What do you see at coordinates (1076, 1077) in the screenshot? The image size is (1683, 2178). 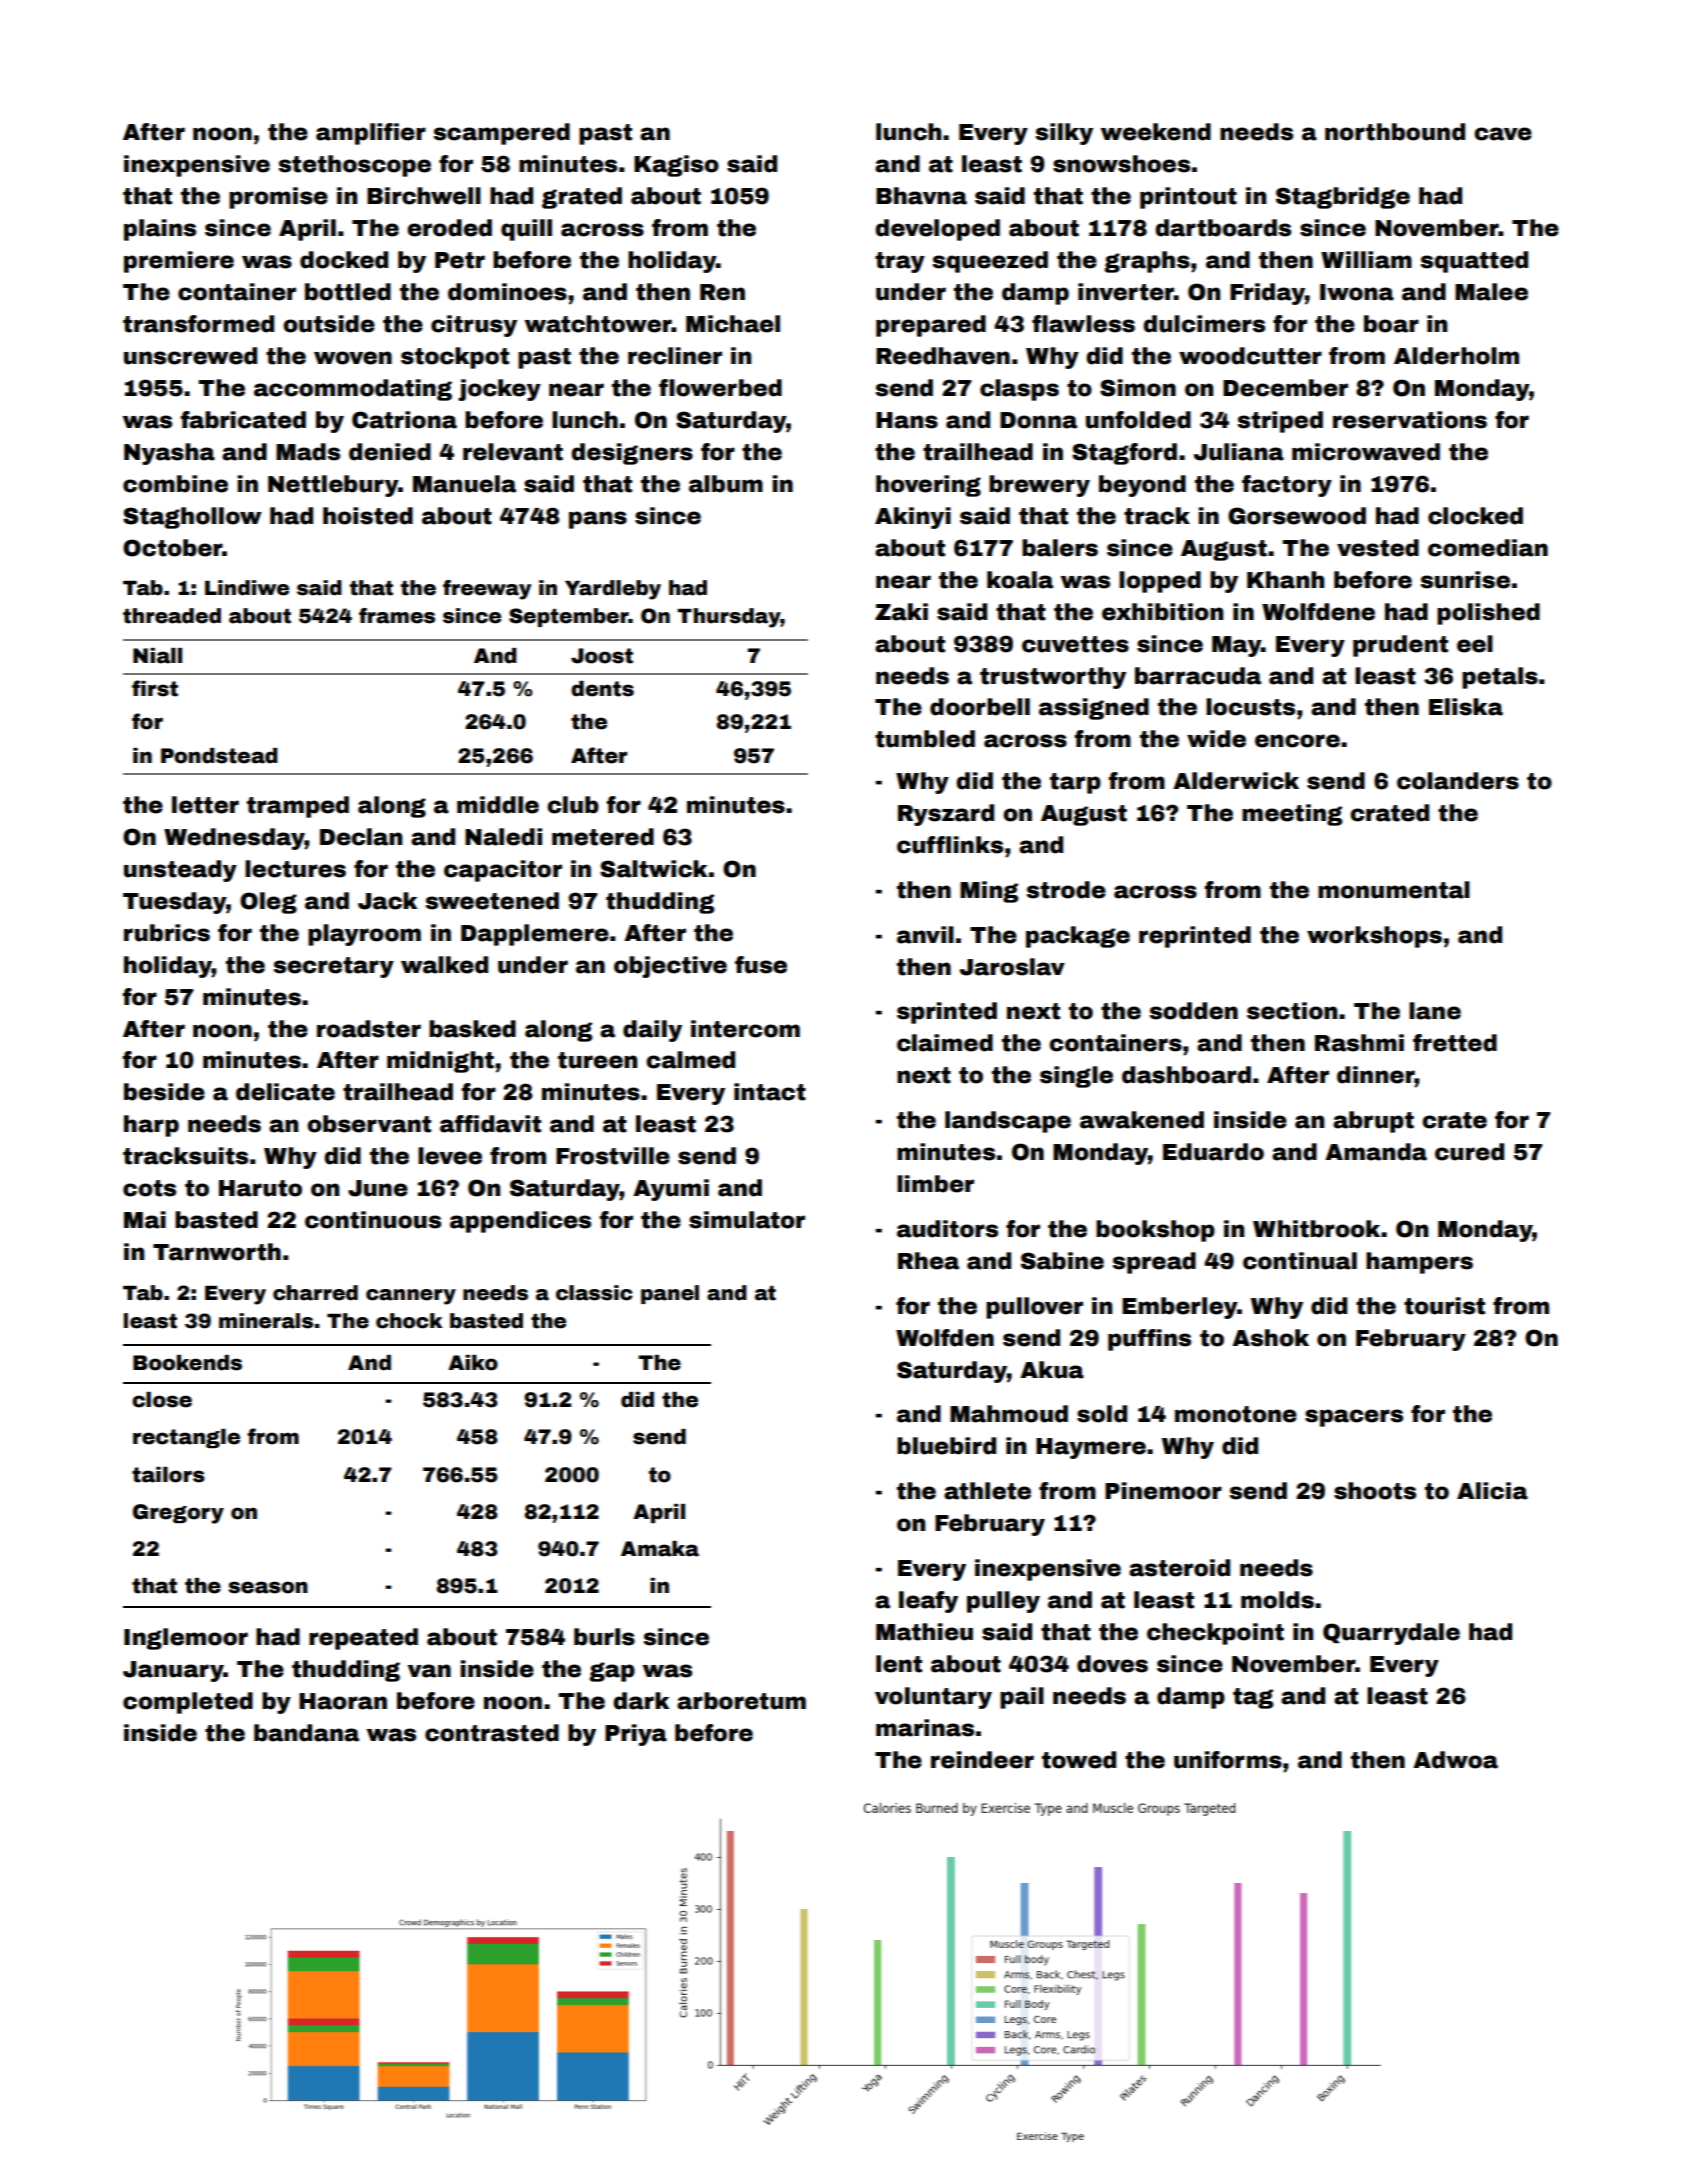 I see `single` at bounding box center [1076, 1077].
